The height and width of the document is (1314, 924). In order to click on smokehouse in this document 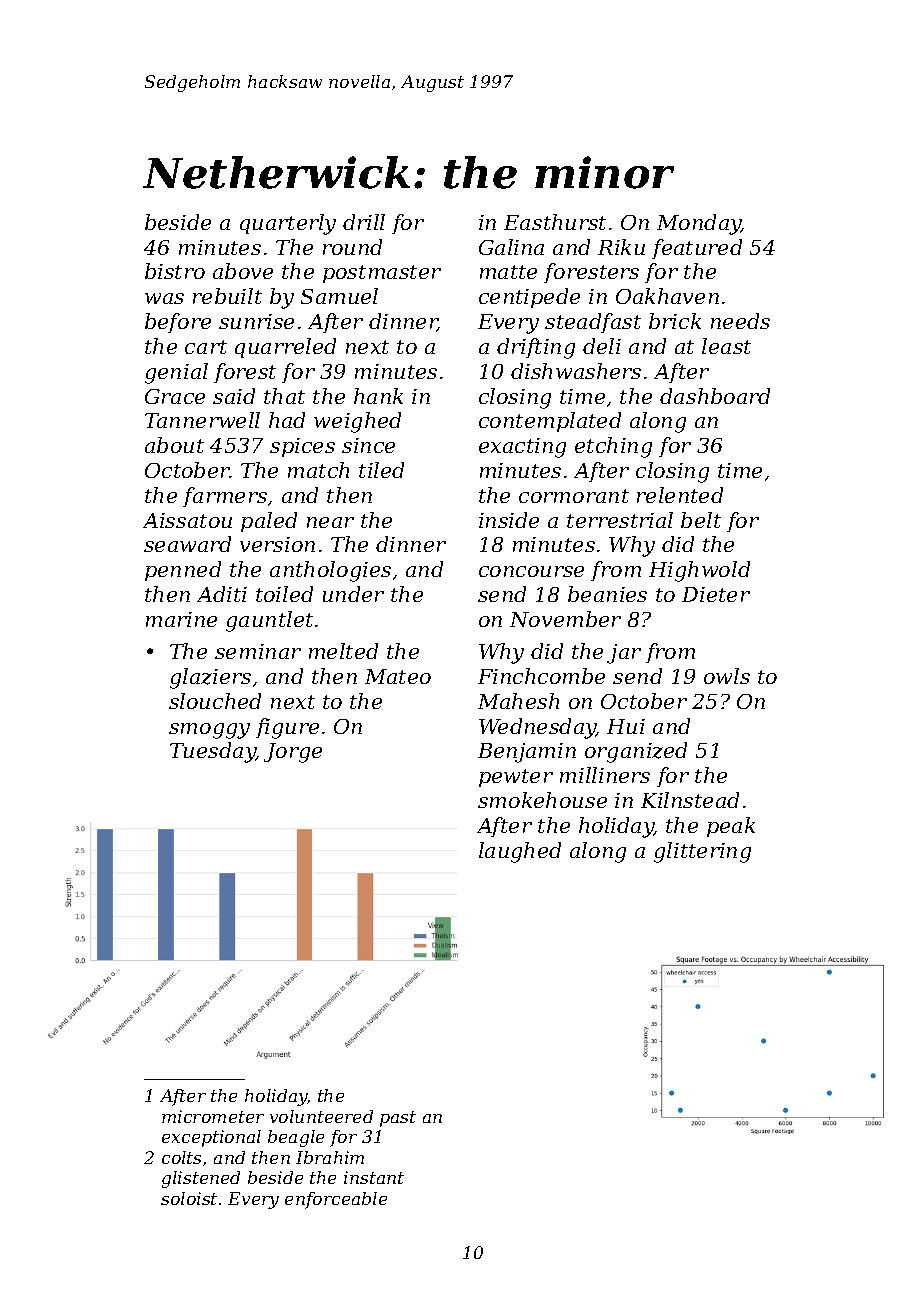, I will do `click(542, 800)`.
